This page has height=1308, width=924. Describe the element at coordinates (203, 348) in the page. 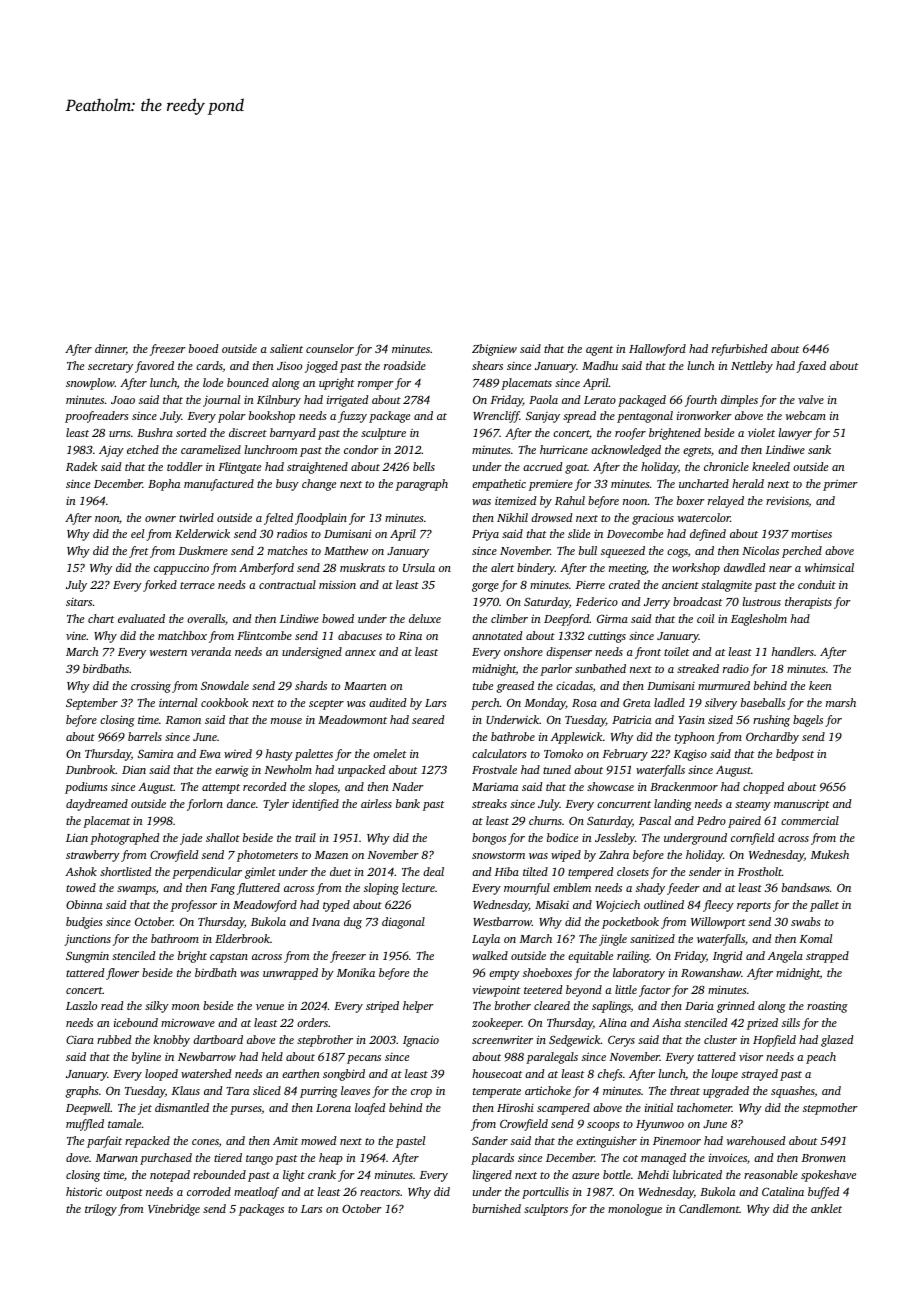

I see `booed` at that location.
